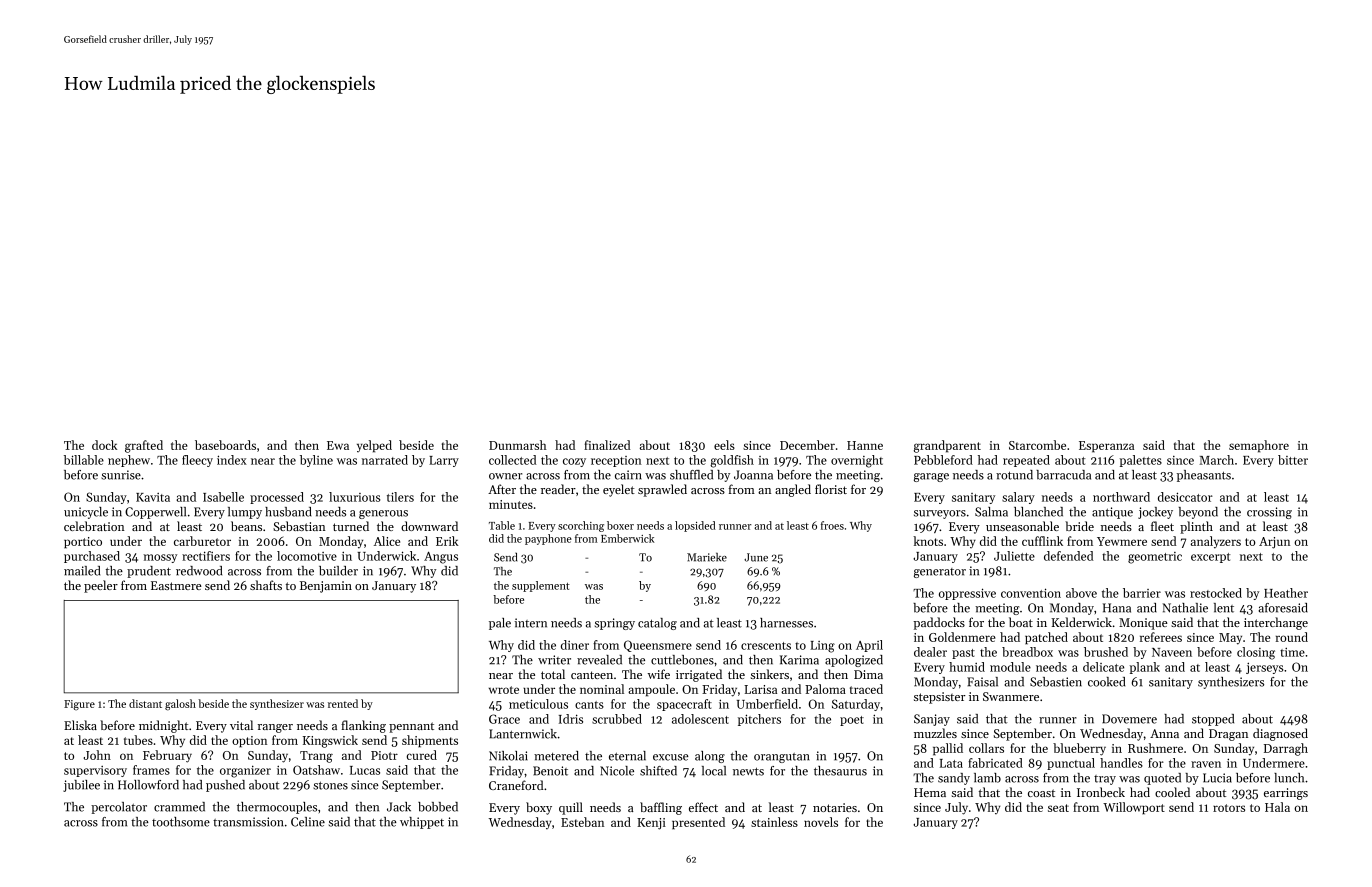  Describe the element at coordinates (1185, 497) in the image. I see `desiccator` at that location.
